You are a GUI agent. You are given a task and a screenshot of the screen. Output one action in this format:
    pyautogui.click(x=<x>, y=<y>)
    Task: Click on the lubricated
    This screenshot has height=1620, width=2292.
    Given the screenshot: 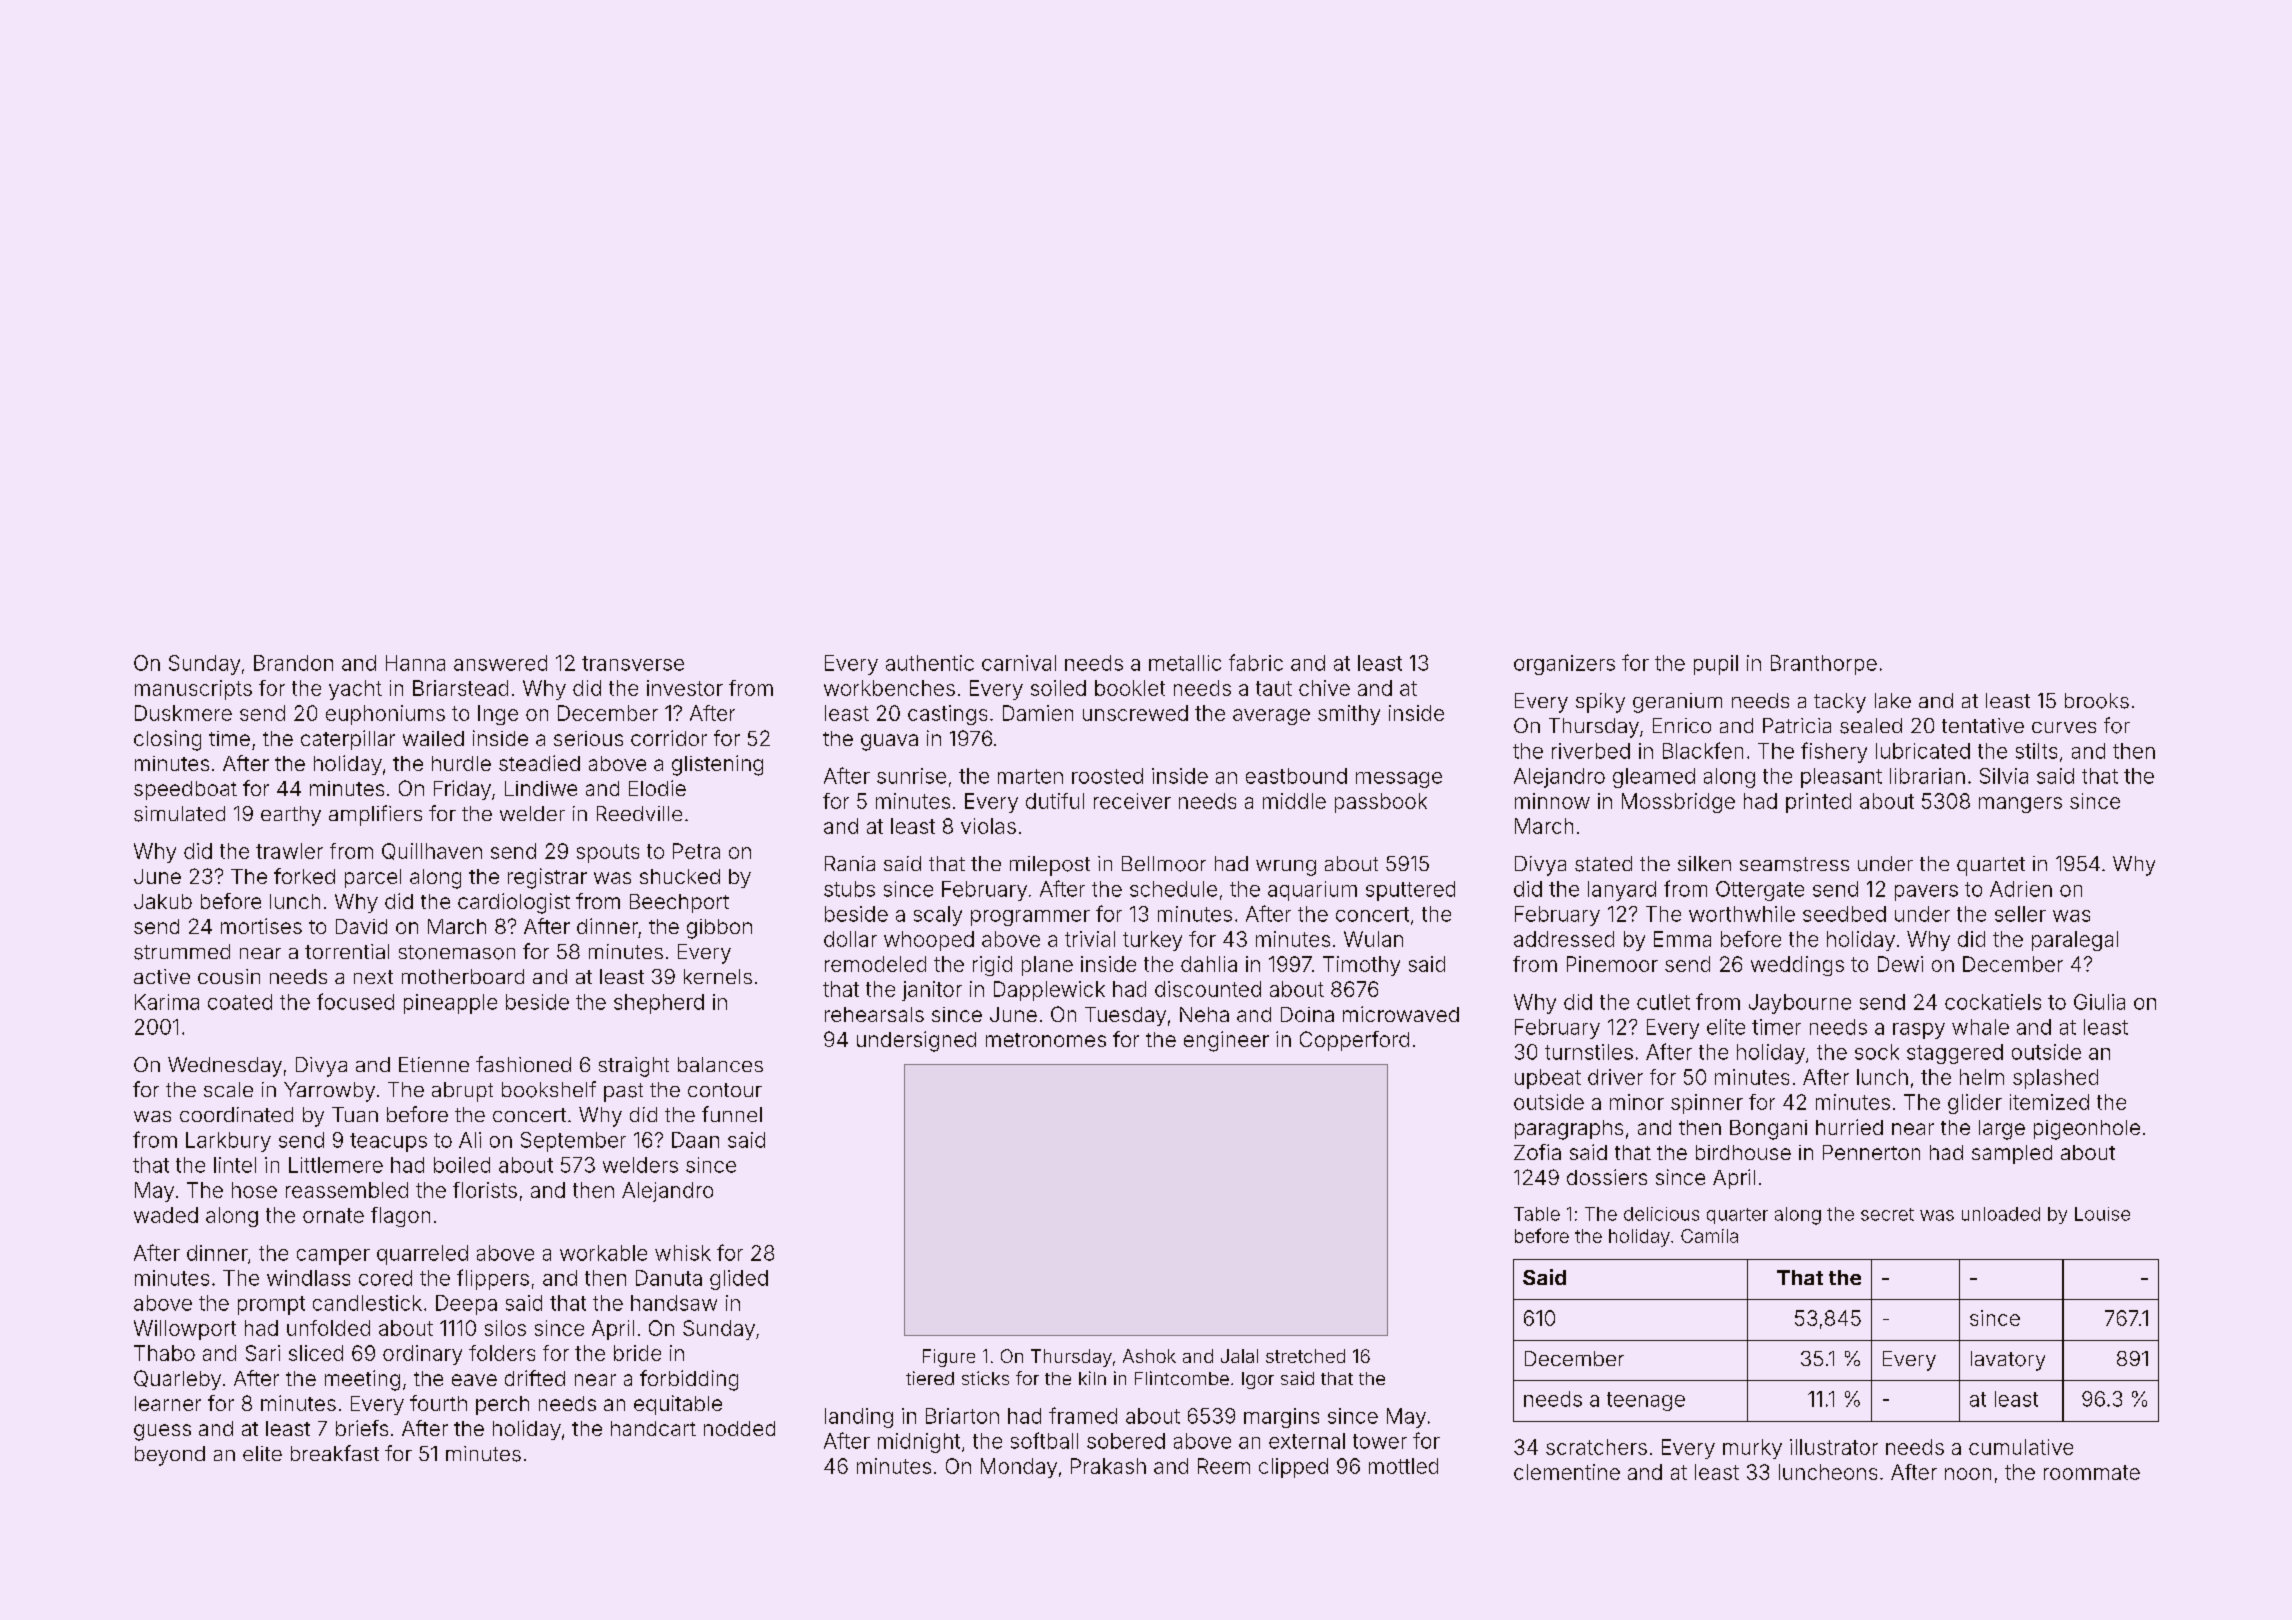 What is the action you would take?
    pyautogui.click(x=1923, y=751)
